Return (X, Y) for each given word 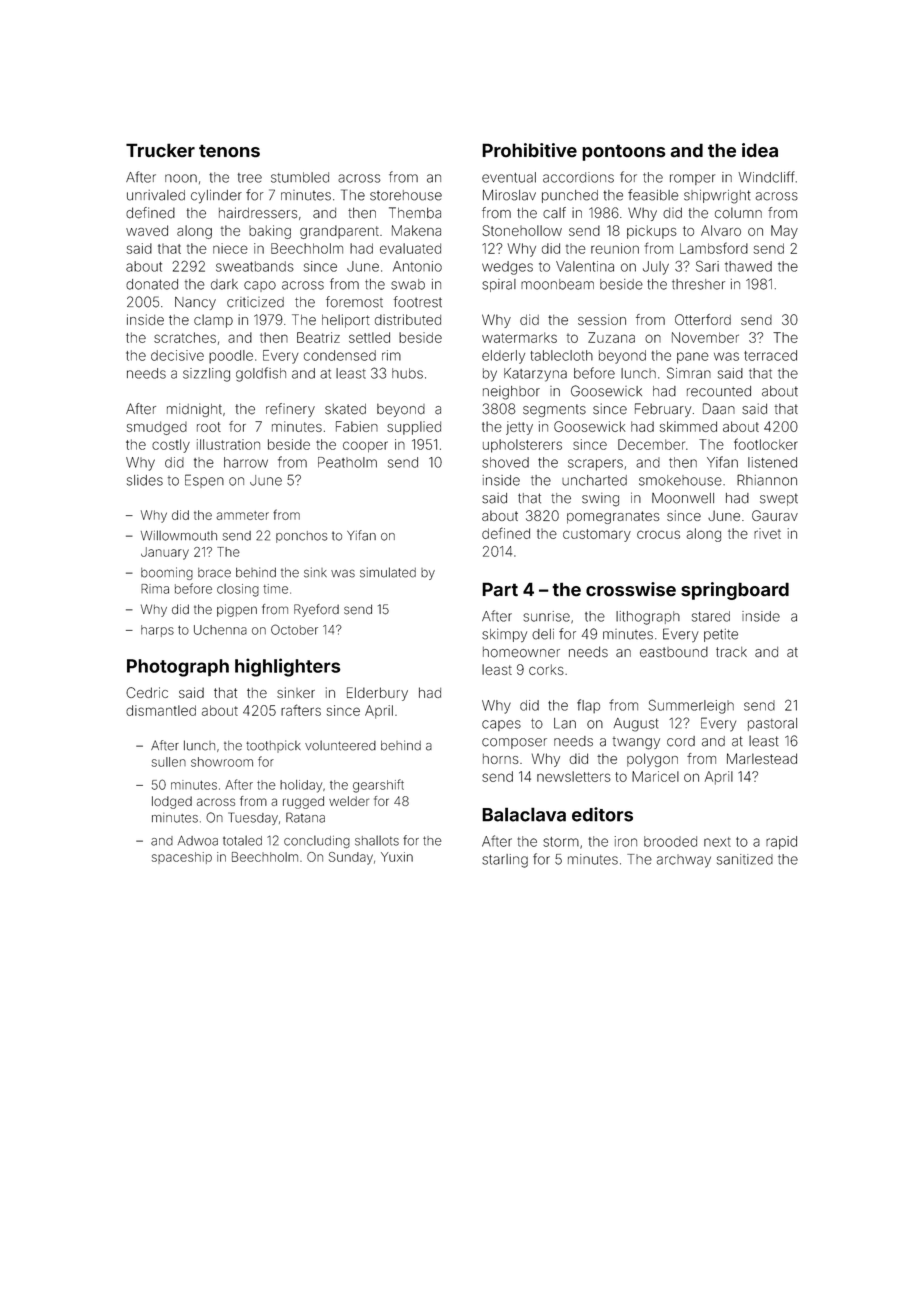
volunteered (340, 745)
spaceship (182, 858)
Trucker (160, 150)
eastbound (674, 652)
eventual (509, 177)
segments (554, 410)
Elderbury (377, 694)
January (165, 553)
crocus (658, 534)
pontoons (623, 152)
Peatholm (347, 462)
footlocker (766, 444)
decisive (177, 355)
